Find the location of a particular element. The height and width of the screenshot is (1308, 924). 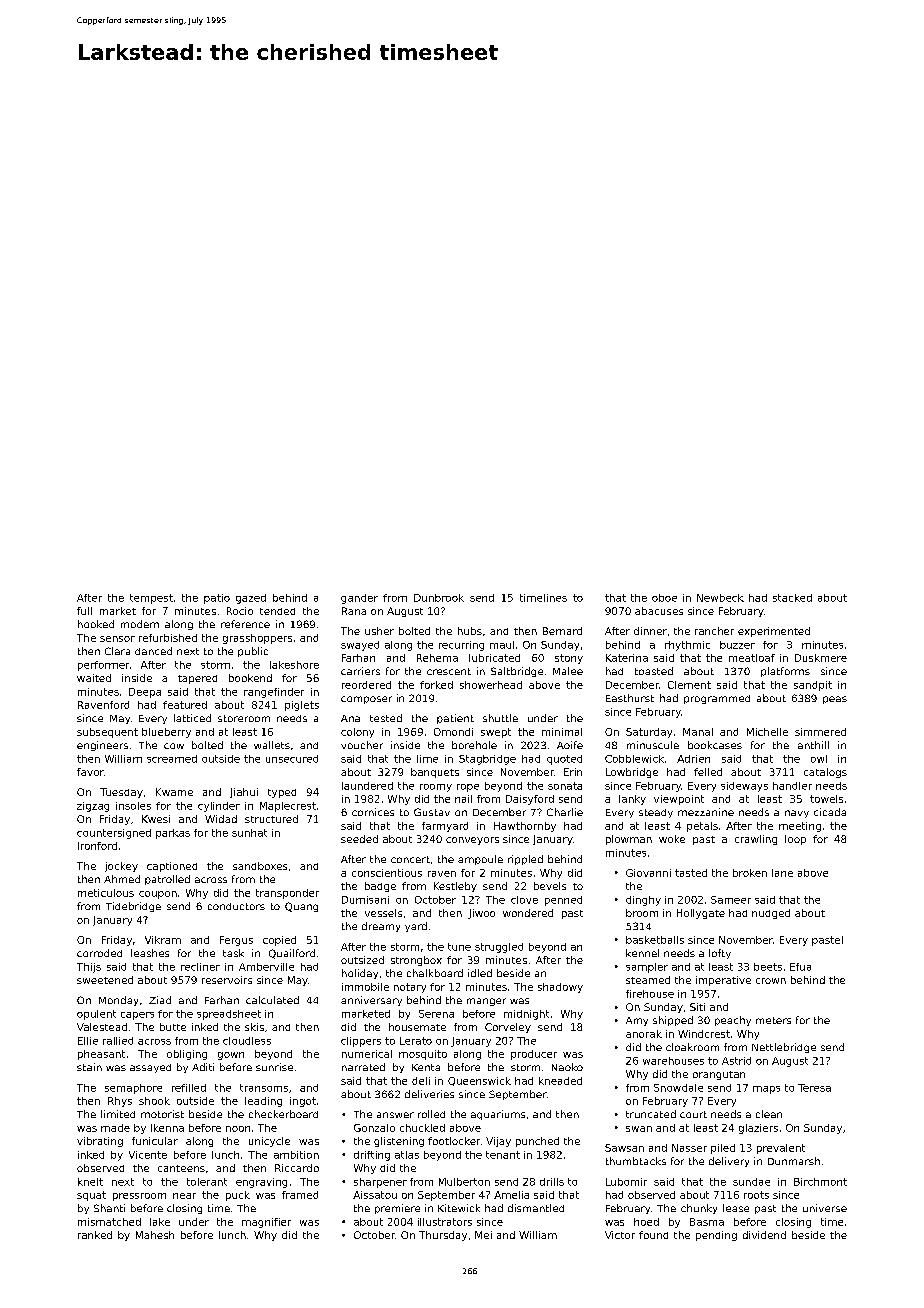

penned is located at coordinates (563, 901).
